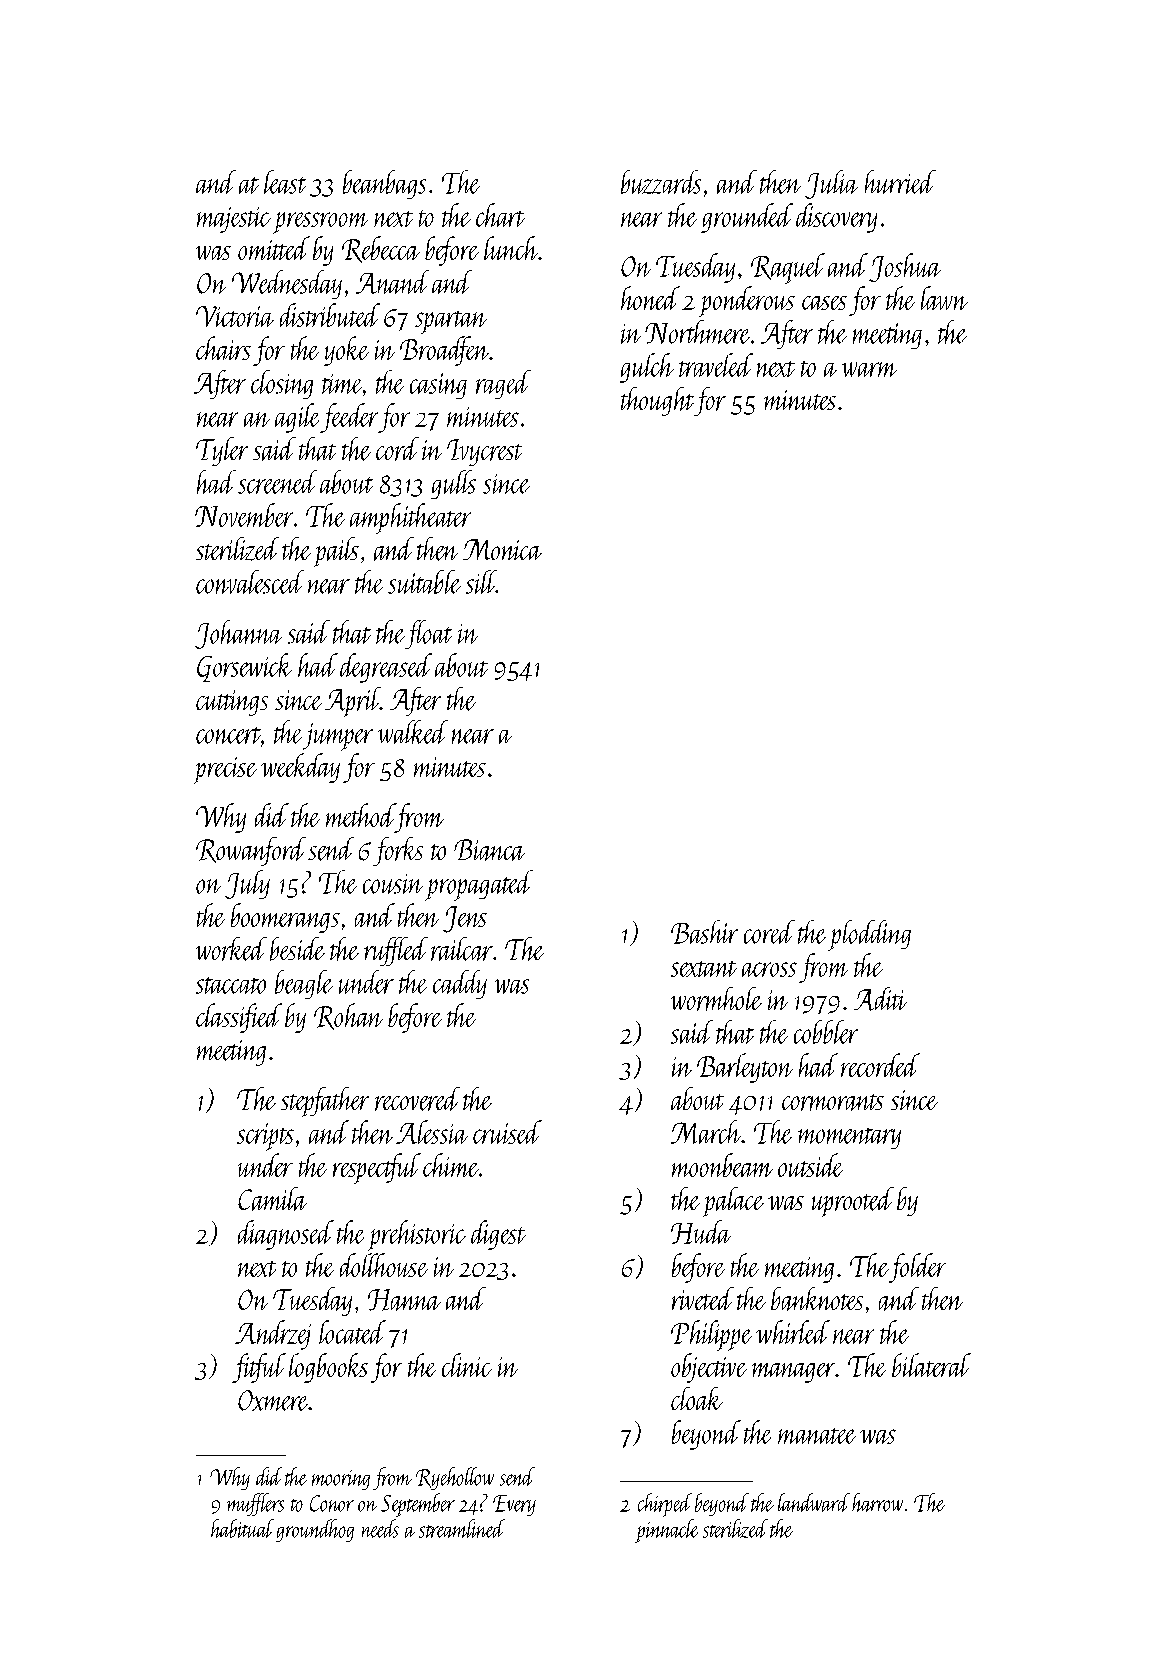 Image resolution: width=1165 pixels, height=1654 pixels. I want to click on diagnosed, so click(286, 1235).
